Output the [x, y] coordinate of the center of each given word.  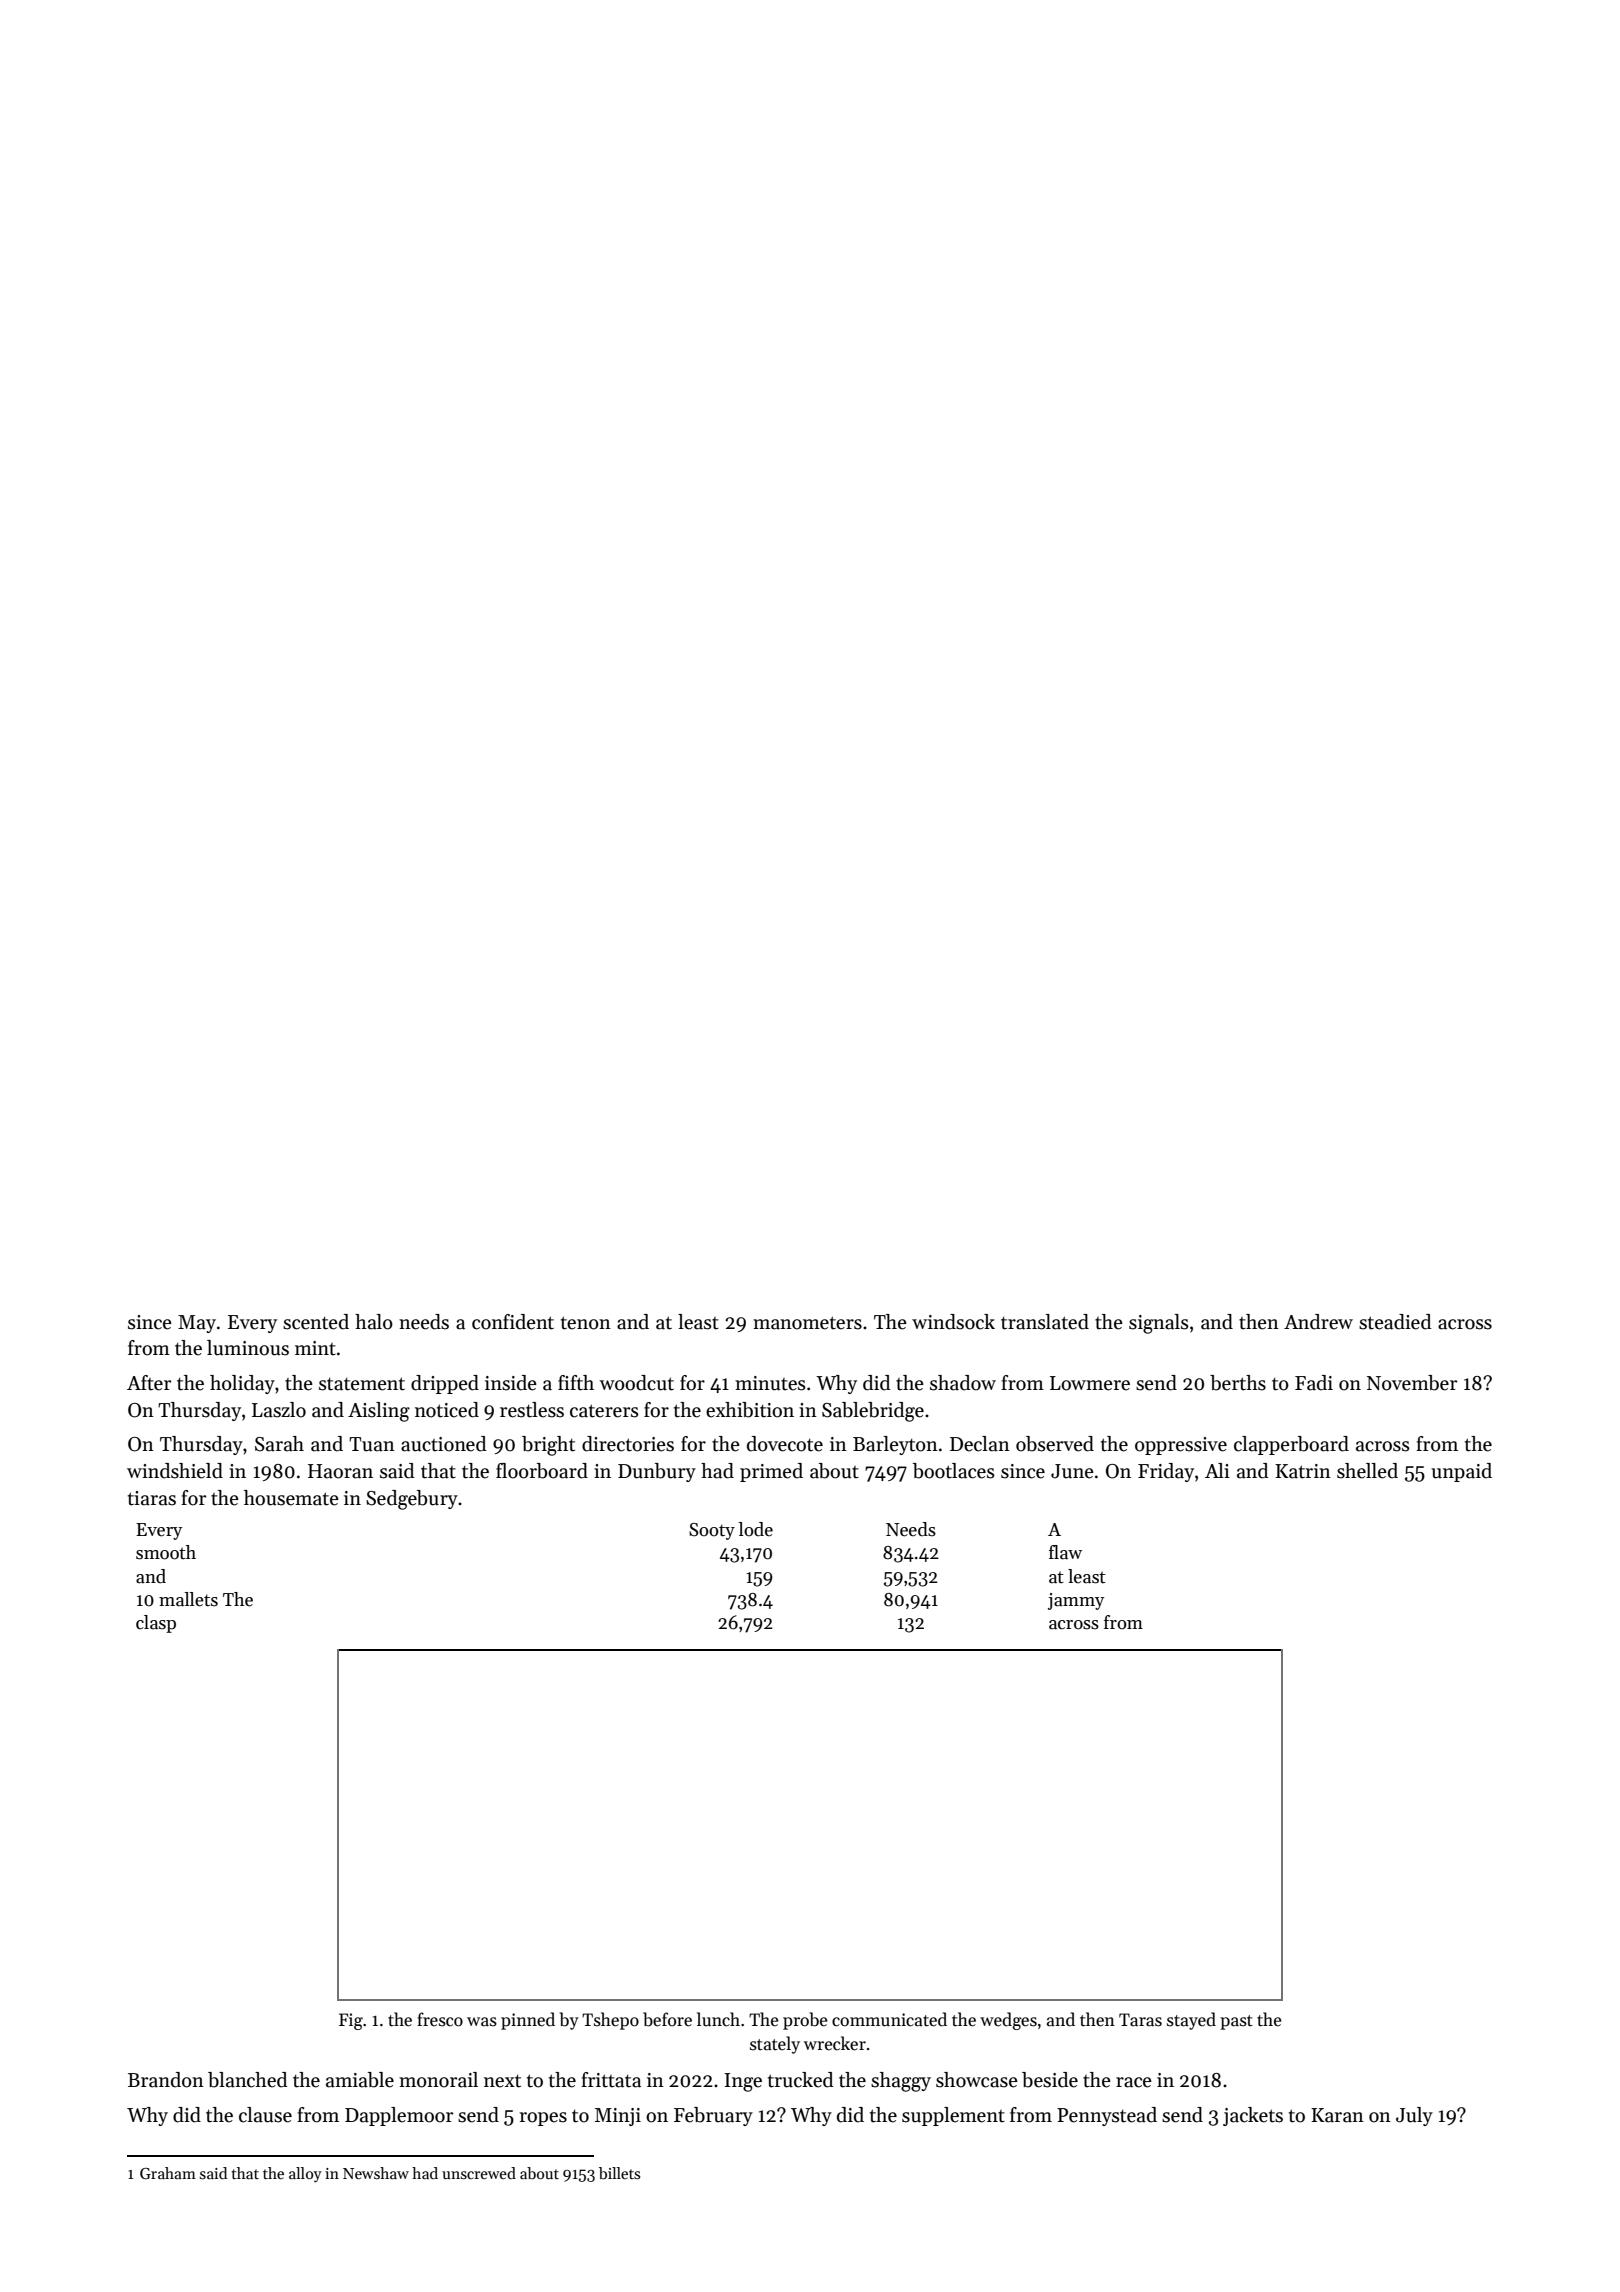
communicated [889, 2019]
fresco [440, 2019]
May [197, 1324]
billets [619, 2173]
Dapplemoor [399, 2116]
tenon [586, 1323]
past [1236, 2022]
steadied [1395, 1322]
